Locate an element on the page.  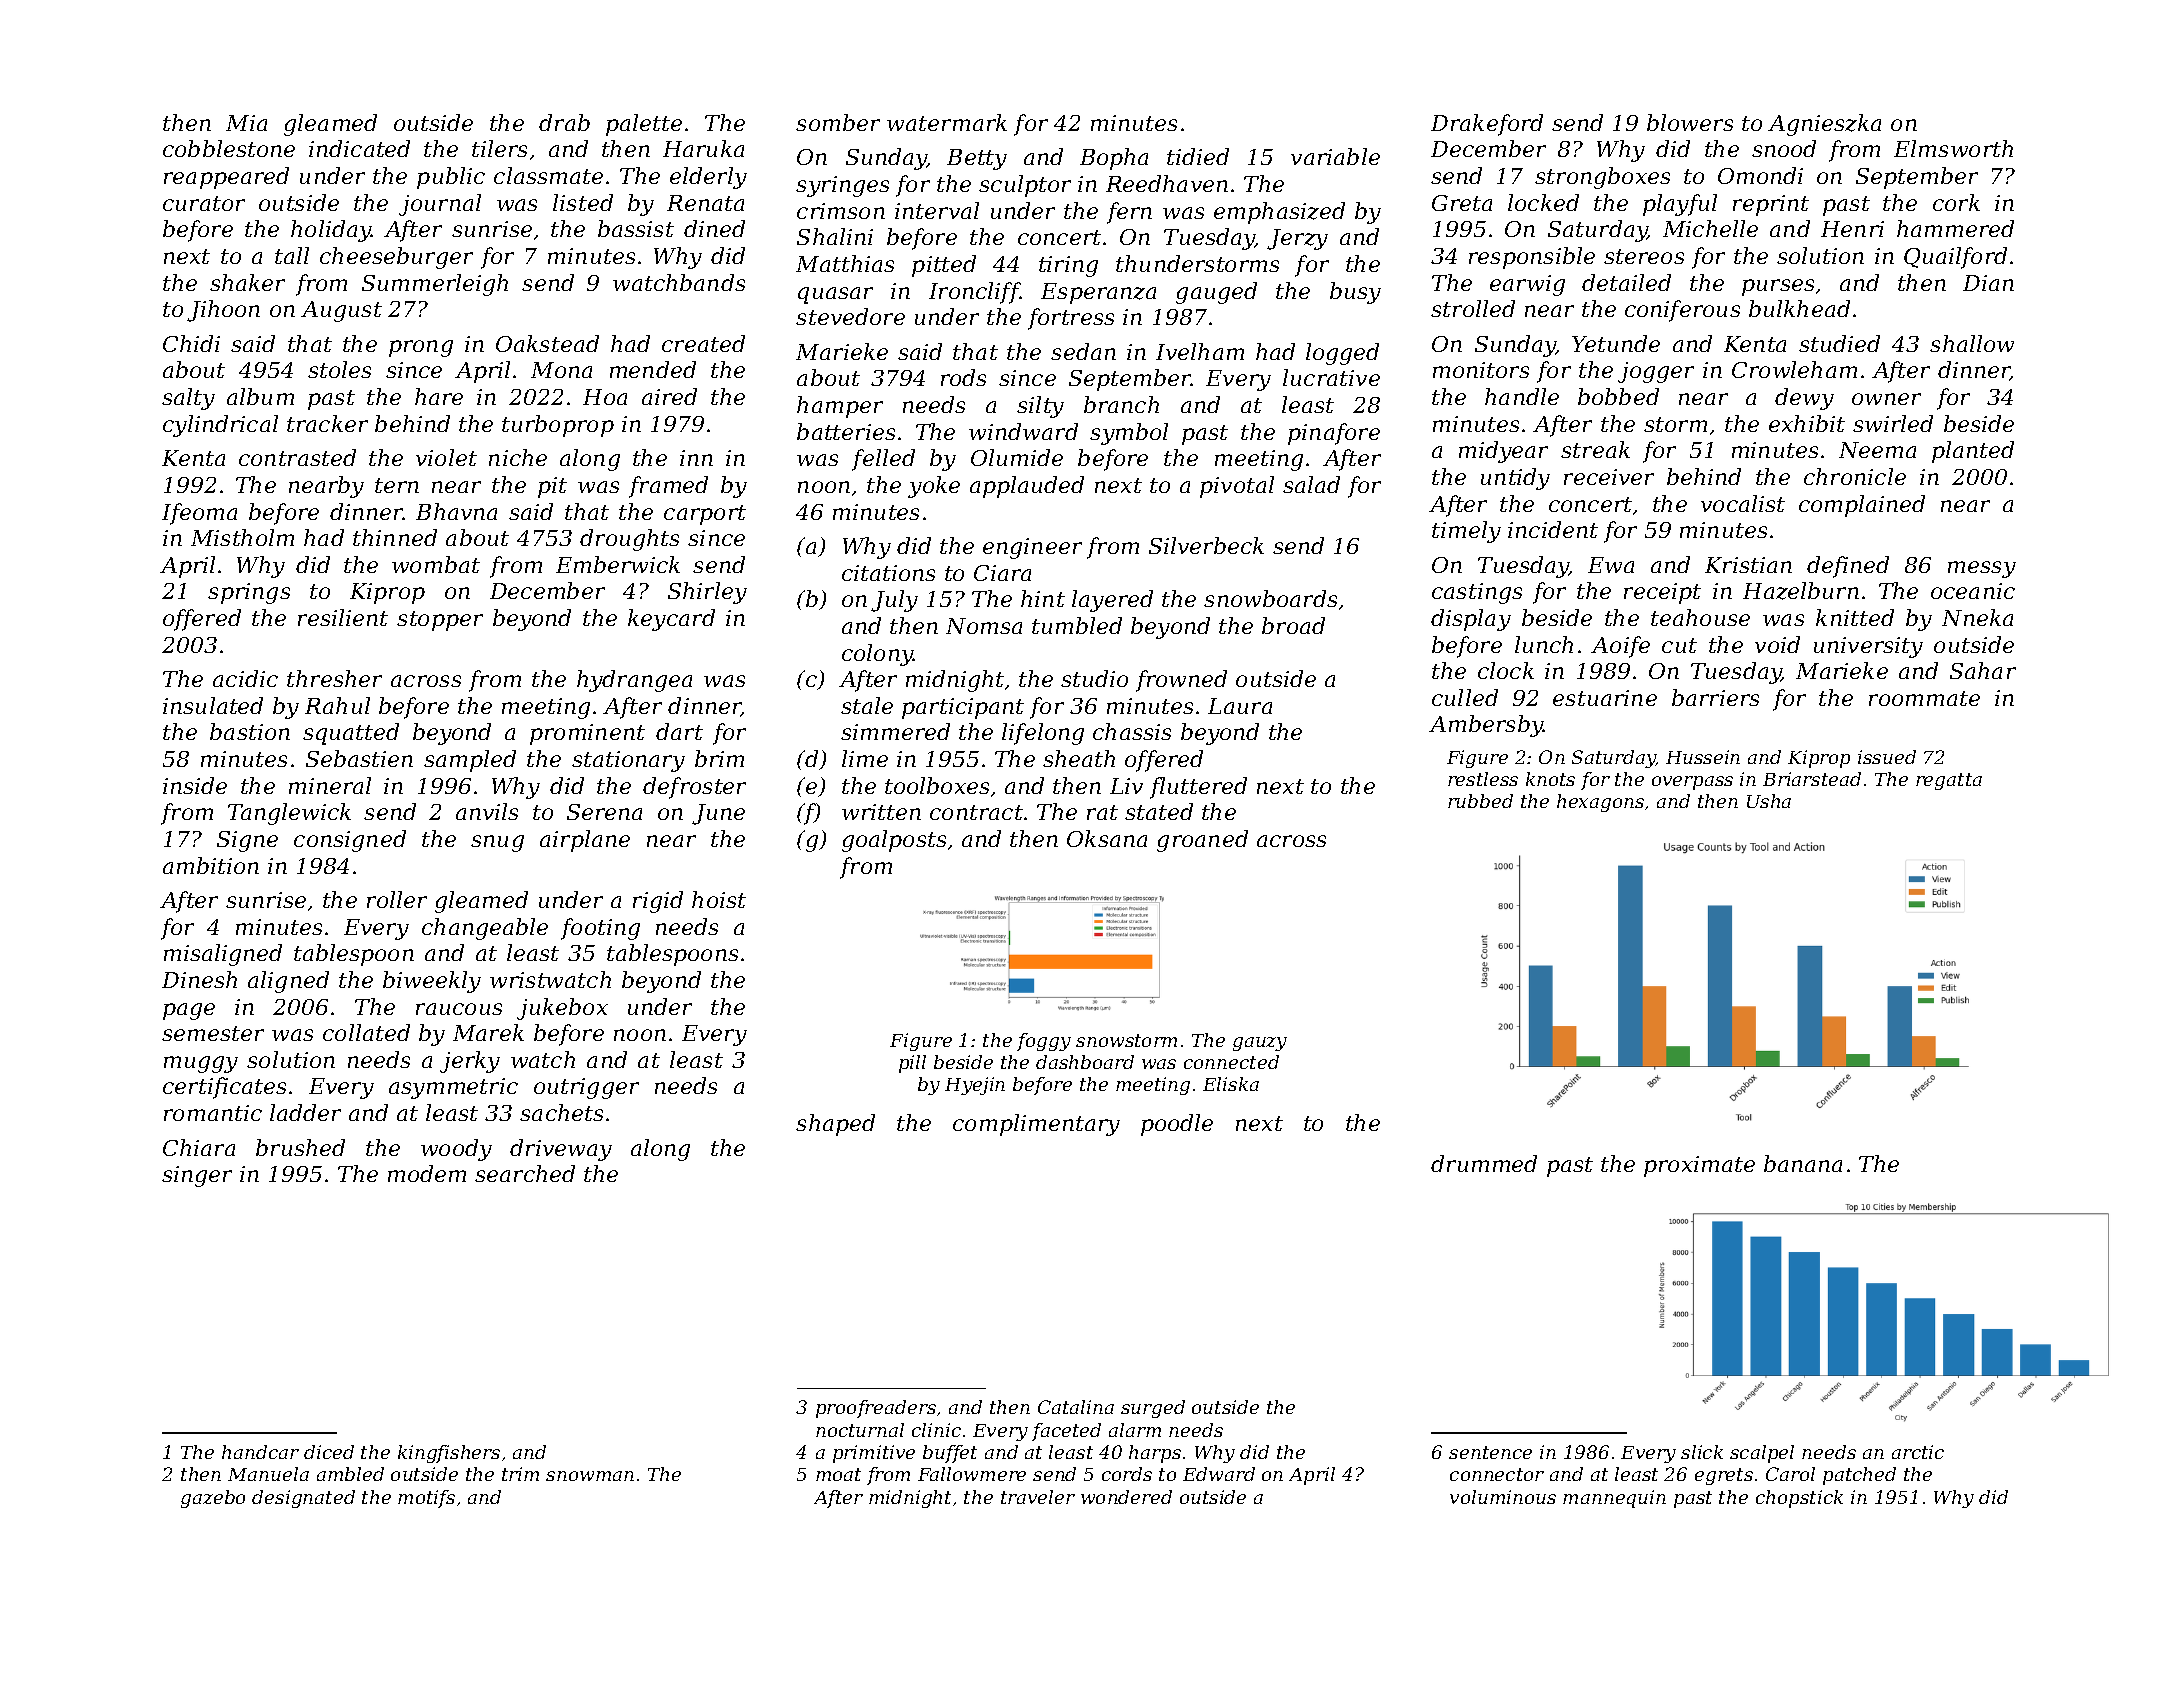
prominent is located at coordinates (587, 734).
